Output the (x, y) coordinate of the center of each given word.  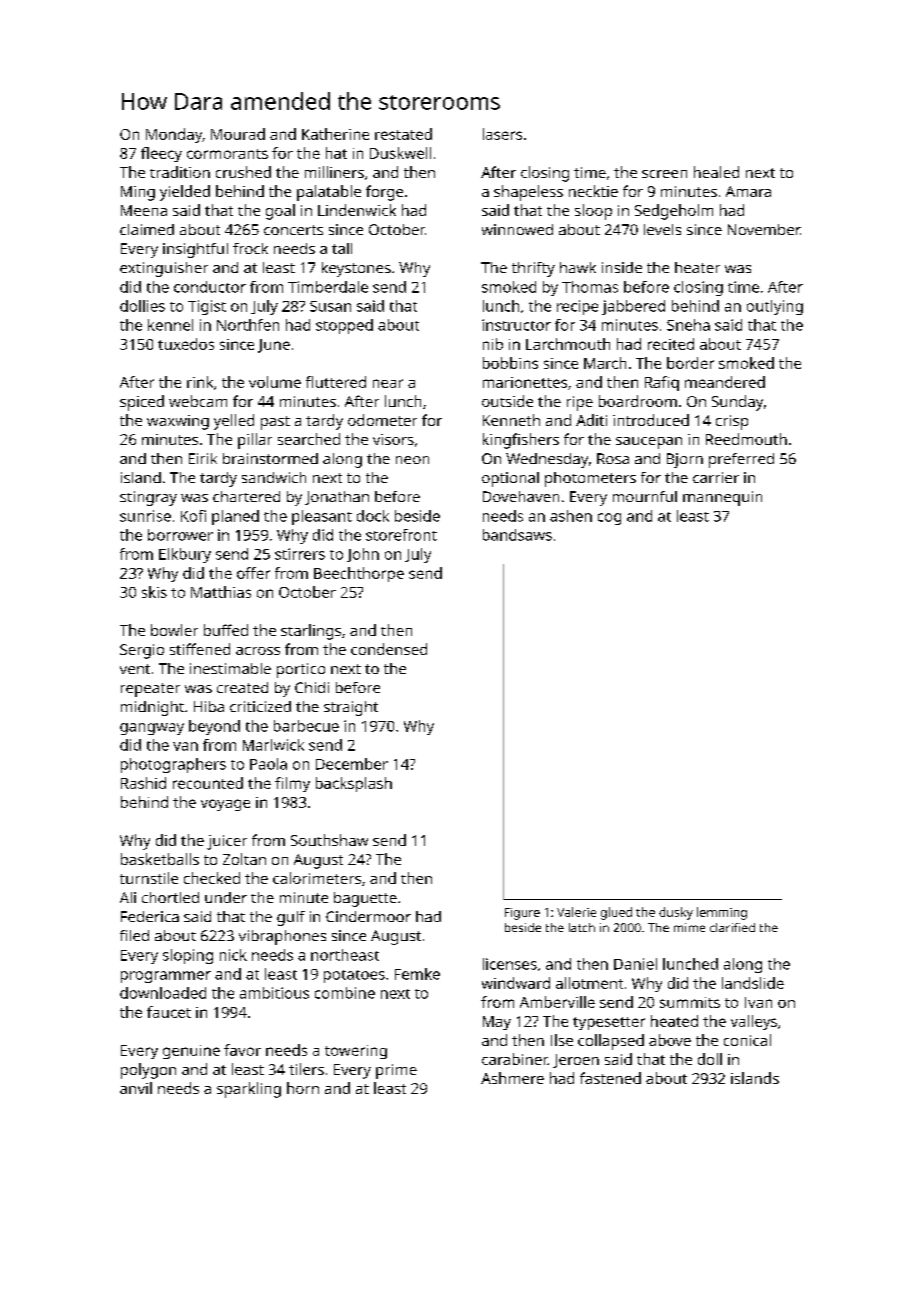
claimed (147, 229)
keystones (356, 269)
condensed (389, 649)
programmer (166, 977)
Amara (748, 191)
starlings (311, 632)
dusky (676, 913)
